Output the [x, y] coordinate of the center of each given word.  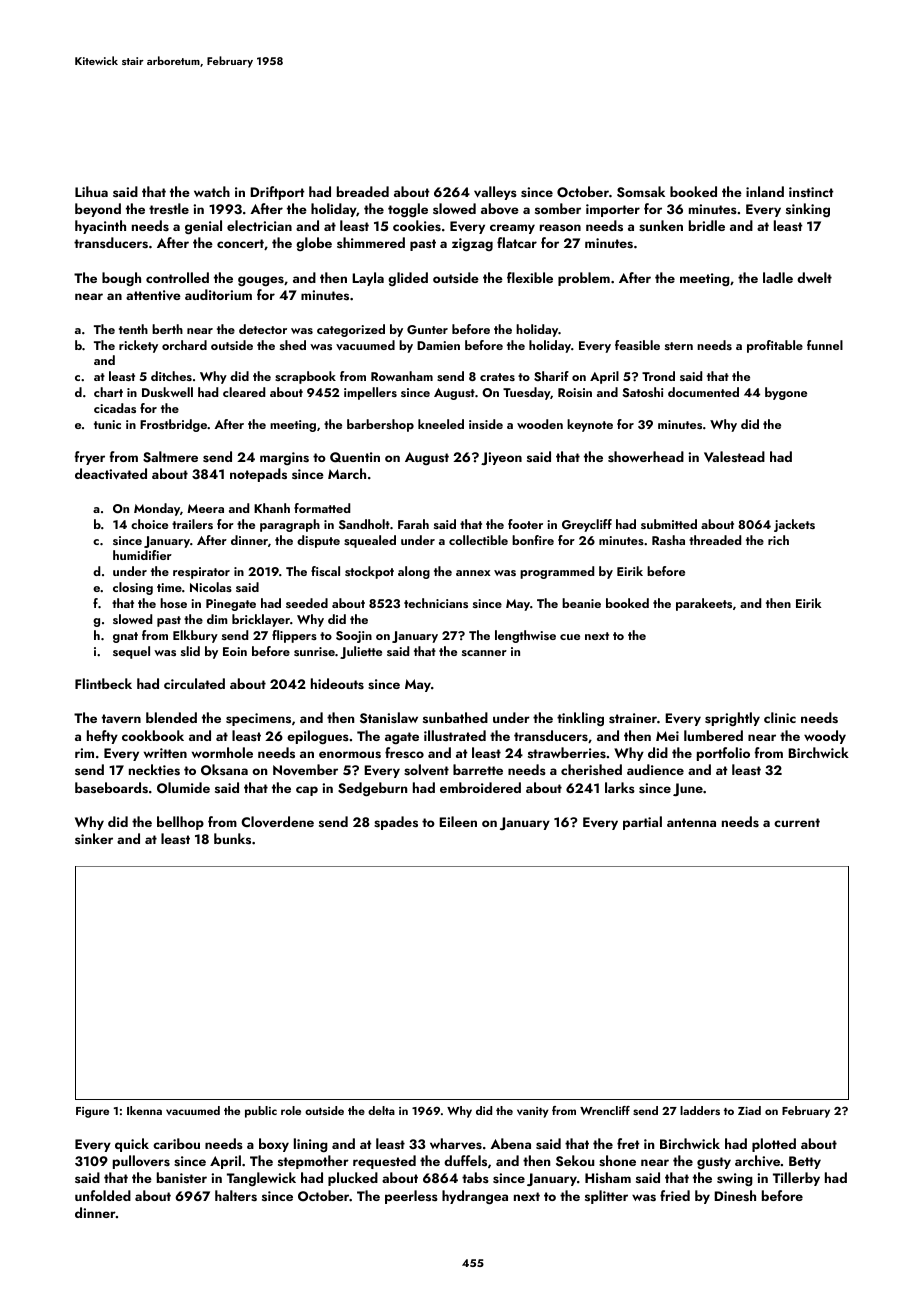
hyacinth [100, 227]
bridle [707, 225]
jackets [794, 525]
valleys [495, 193]
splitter [606, 1197]
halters [236, 1196]
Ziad [749, 1110]
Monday [157, 509]
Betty [805, 1162]
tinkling [580, 719]
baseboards [111, 788]
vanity [533, 1112]
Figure [92, 1112]
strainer [633, 718]
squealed [370, 541]
